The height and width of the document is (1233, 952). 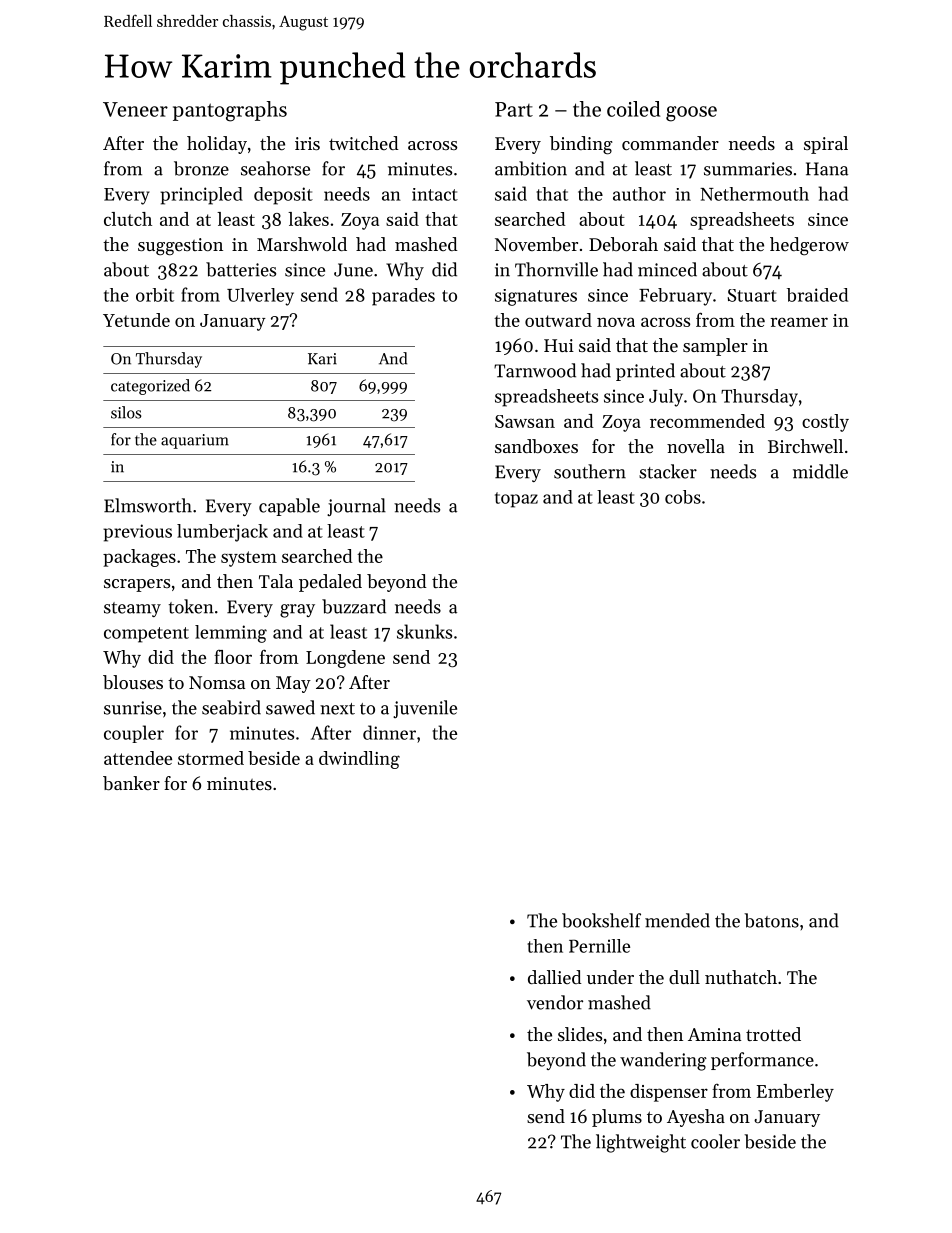 I want to click on cobs, so click(x=683, y=497).
